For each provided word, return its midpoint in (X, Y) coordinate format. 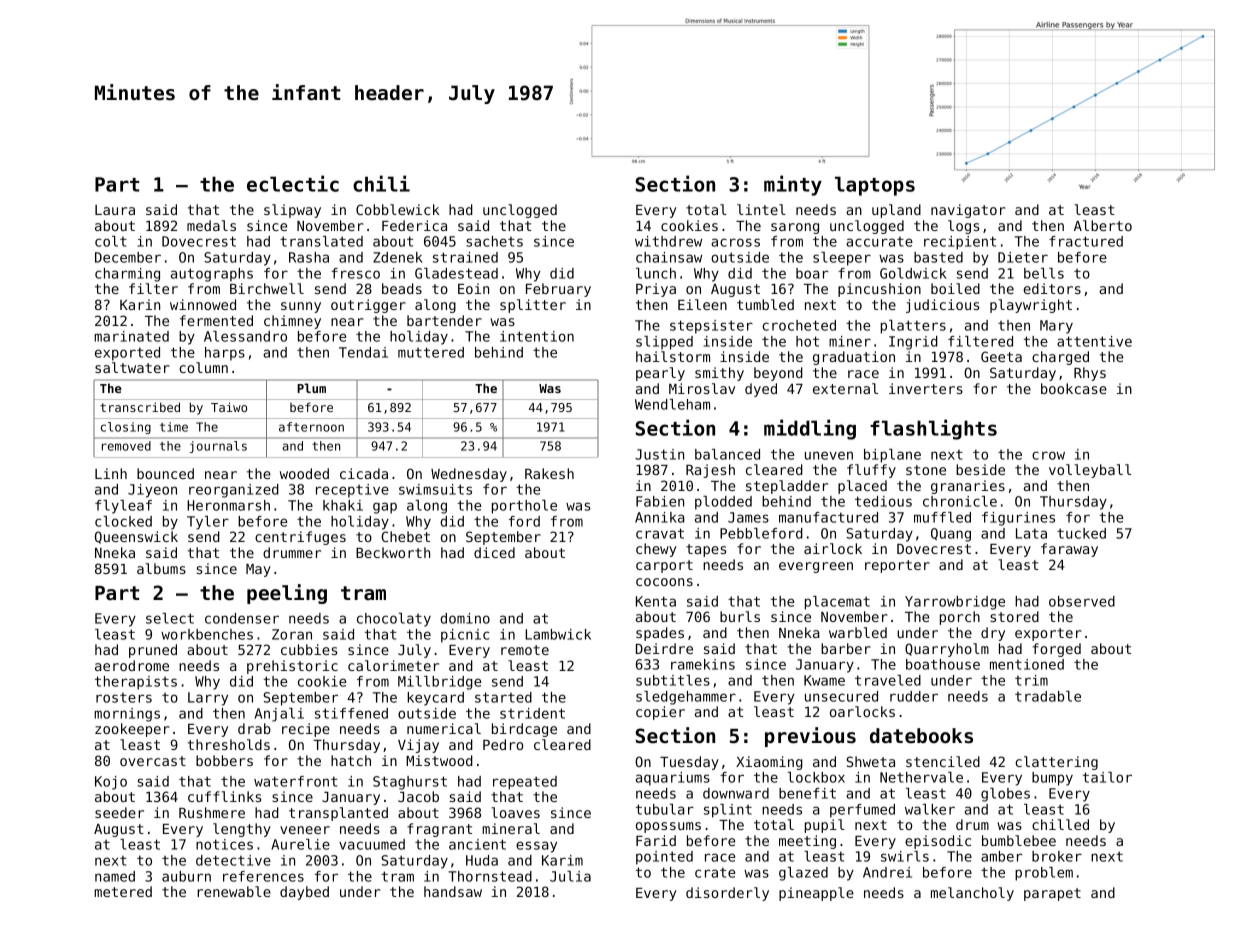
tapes (706, 550)
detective (233, 860)
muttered (431, 352)
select (170, 618)
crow (1048, 455)
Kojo (111, 783)
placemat (837, 603)
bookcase (1074, 388)
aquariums (673, 779)
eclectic (293, 183)
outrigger (368, 306)
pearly (660, 374)
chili (381, 183)
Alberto (1103, 225)
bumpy (1052, 779)
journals (218, 447)
